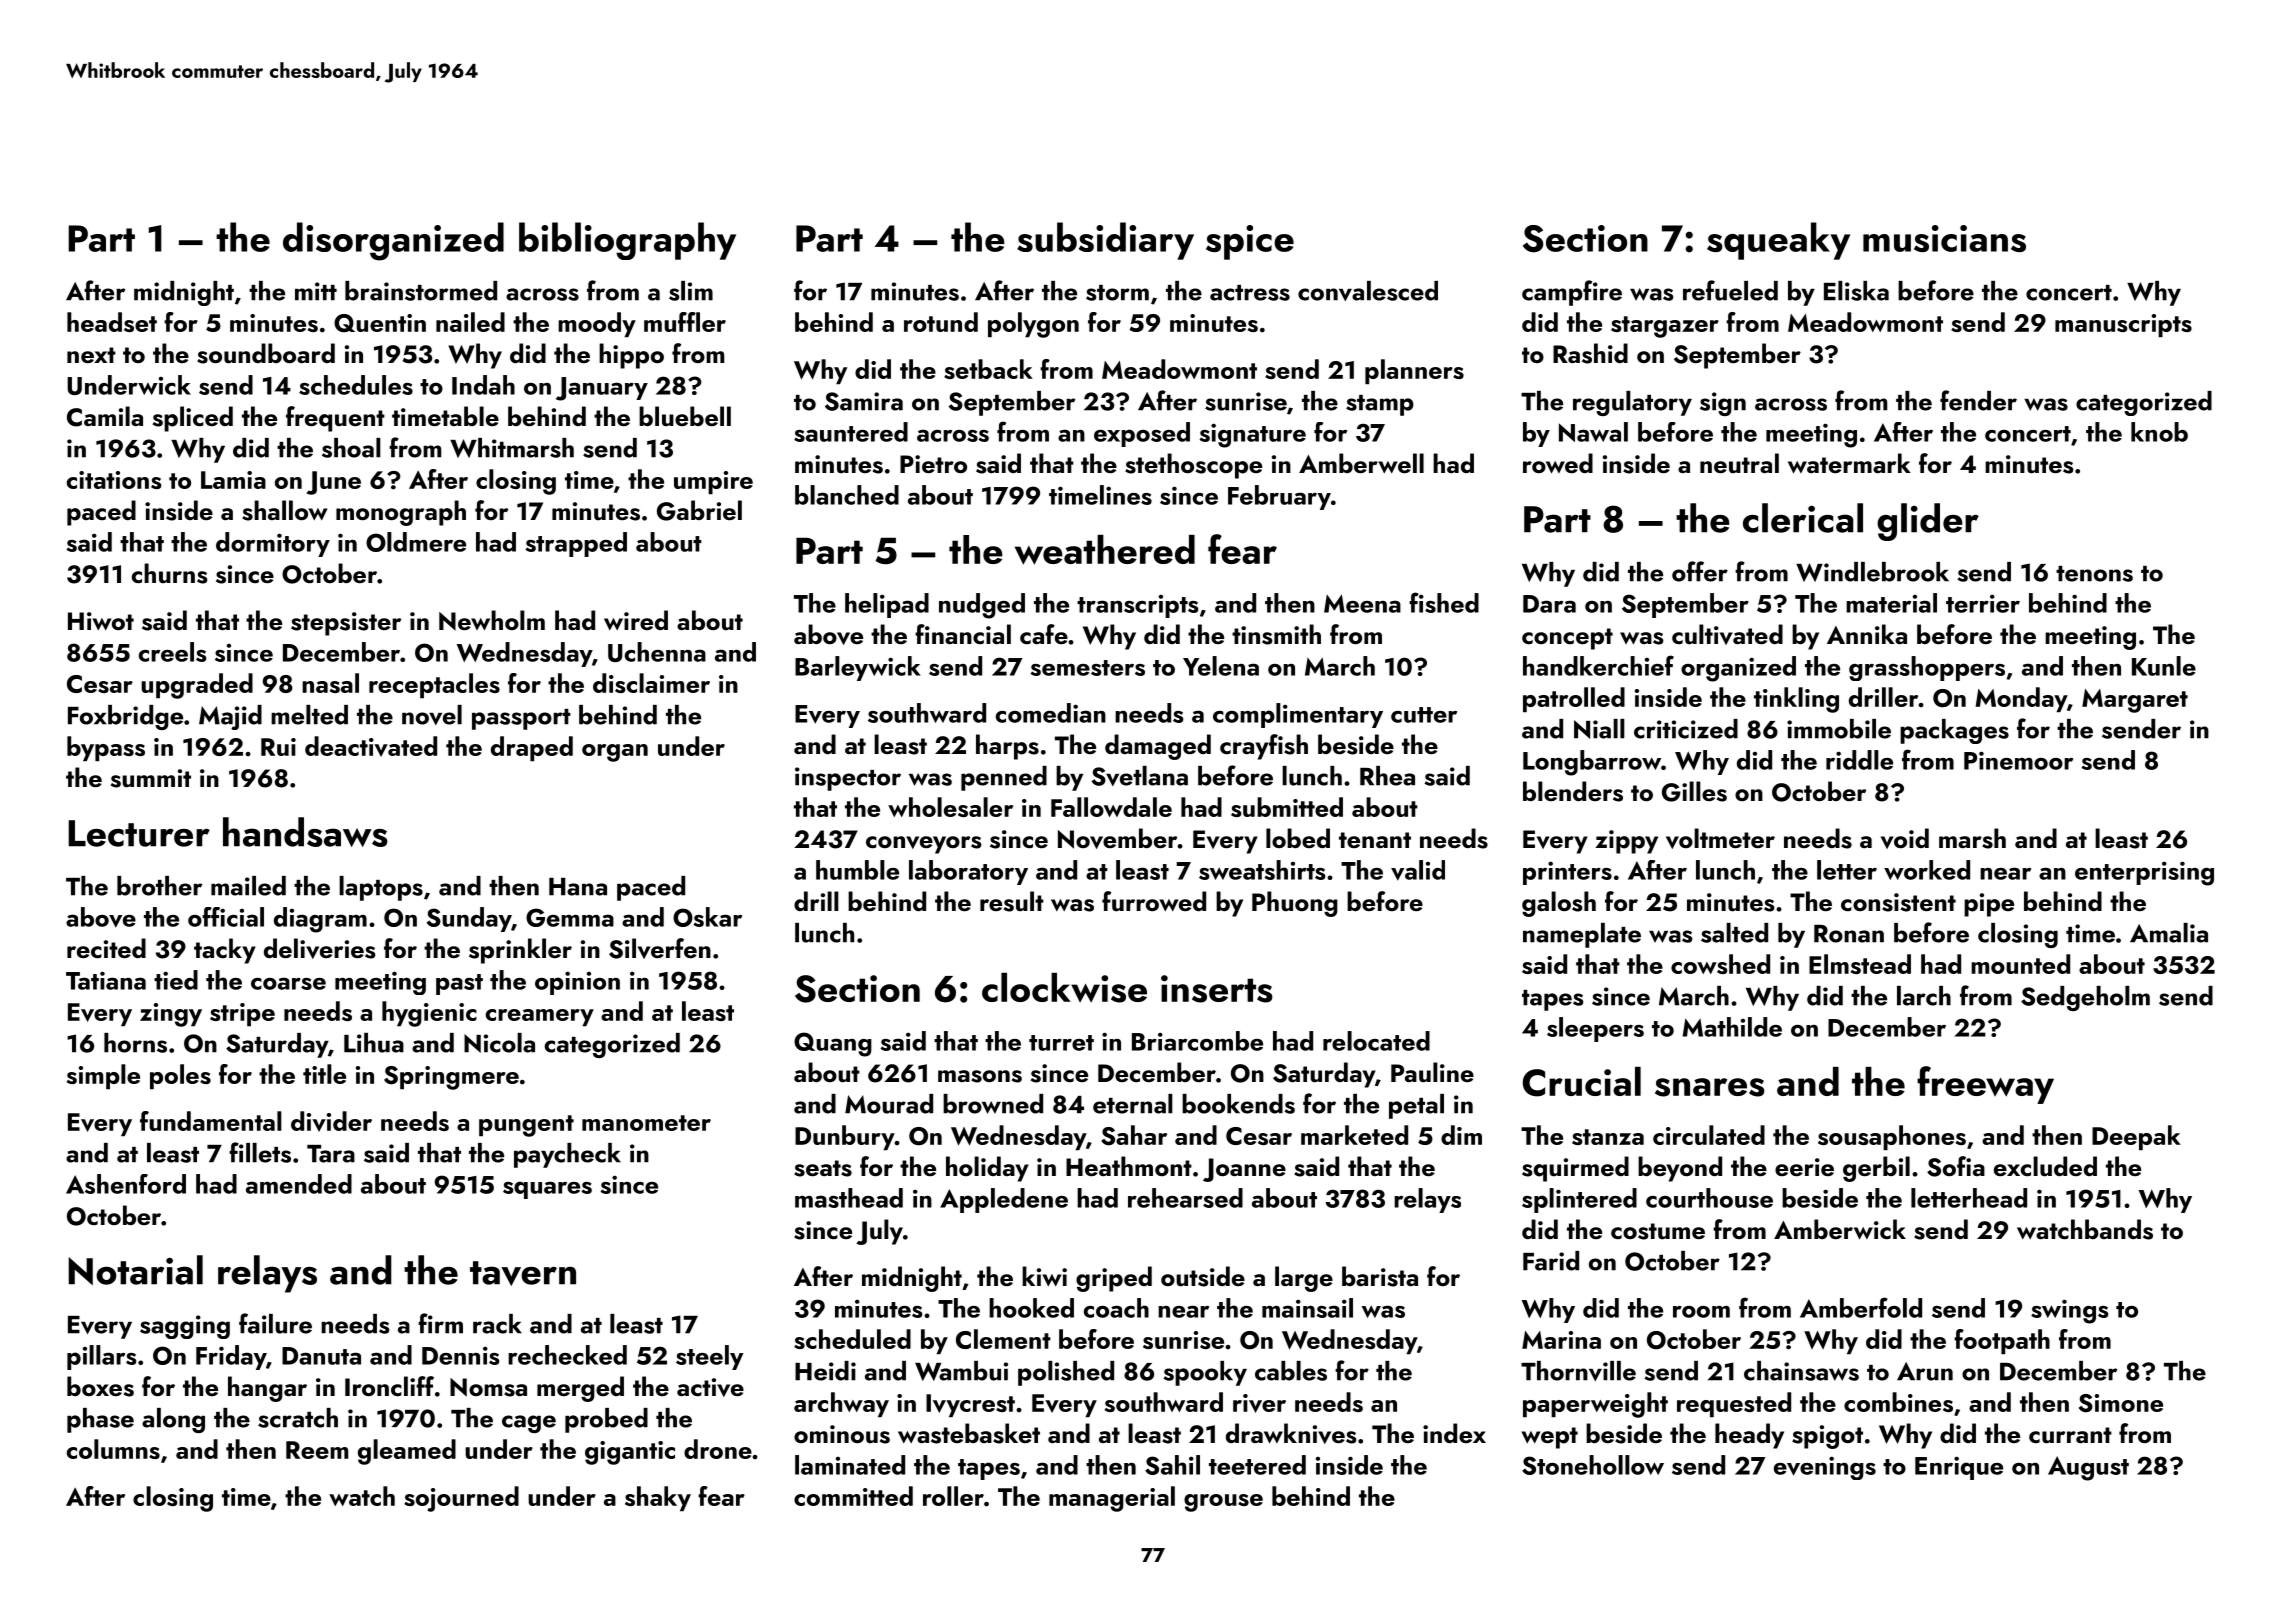 The width and height of the screenshot is (2282, 1614). Describe the element at coordinates (1825, 1468) in the screenshot. I see `evenings` at that location.
